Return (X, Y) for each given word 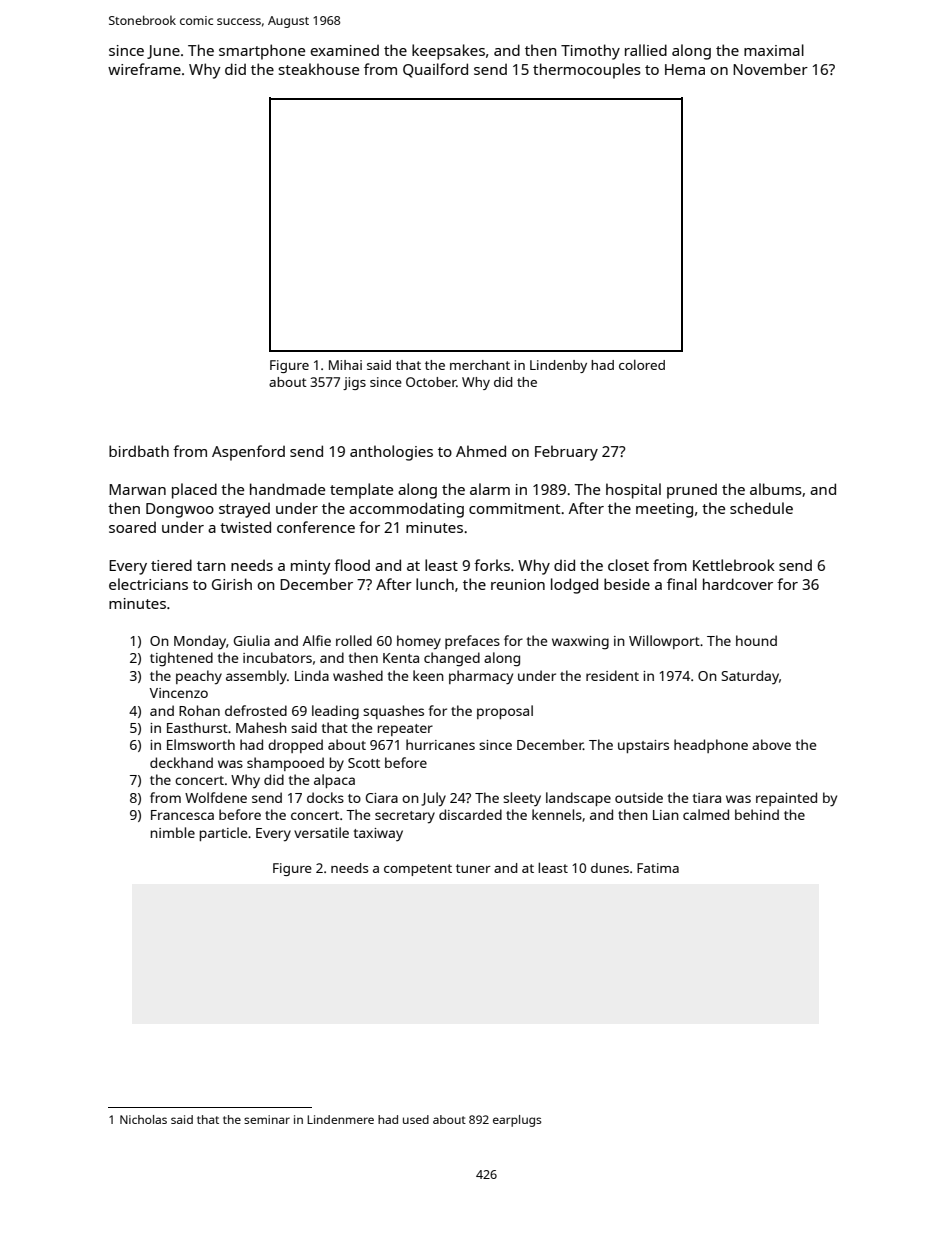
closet (628, 565)
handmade (287, 489)
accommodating (406, 510)
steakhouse (319, 69)
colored (642, 365)
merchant (480, 365)
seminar (267, 1119)
